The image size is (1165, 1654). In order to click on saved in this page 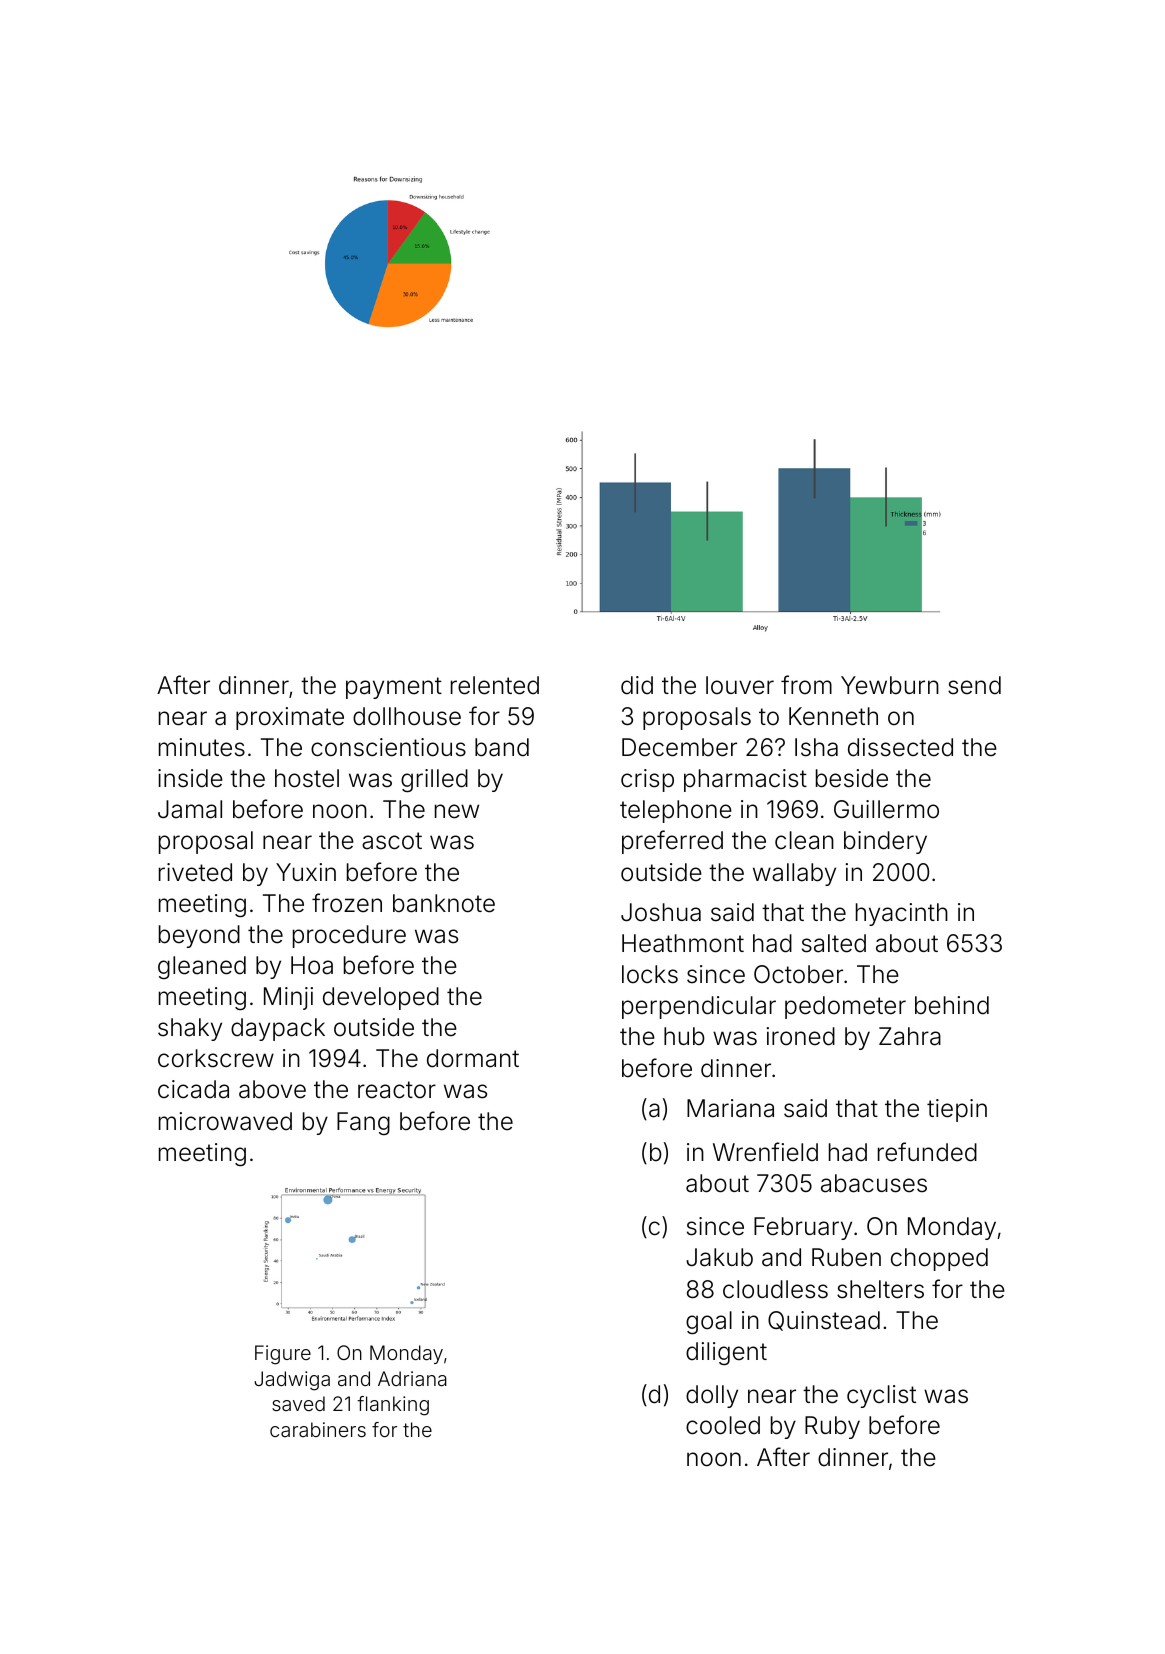, I will do `click(298, 1403)`.
